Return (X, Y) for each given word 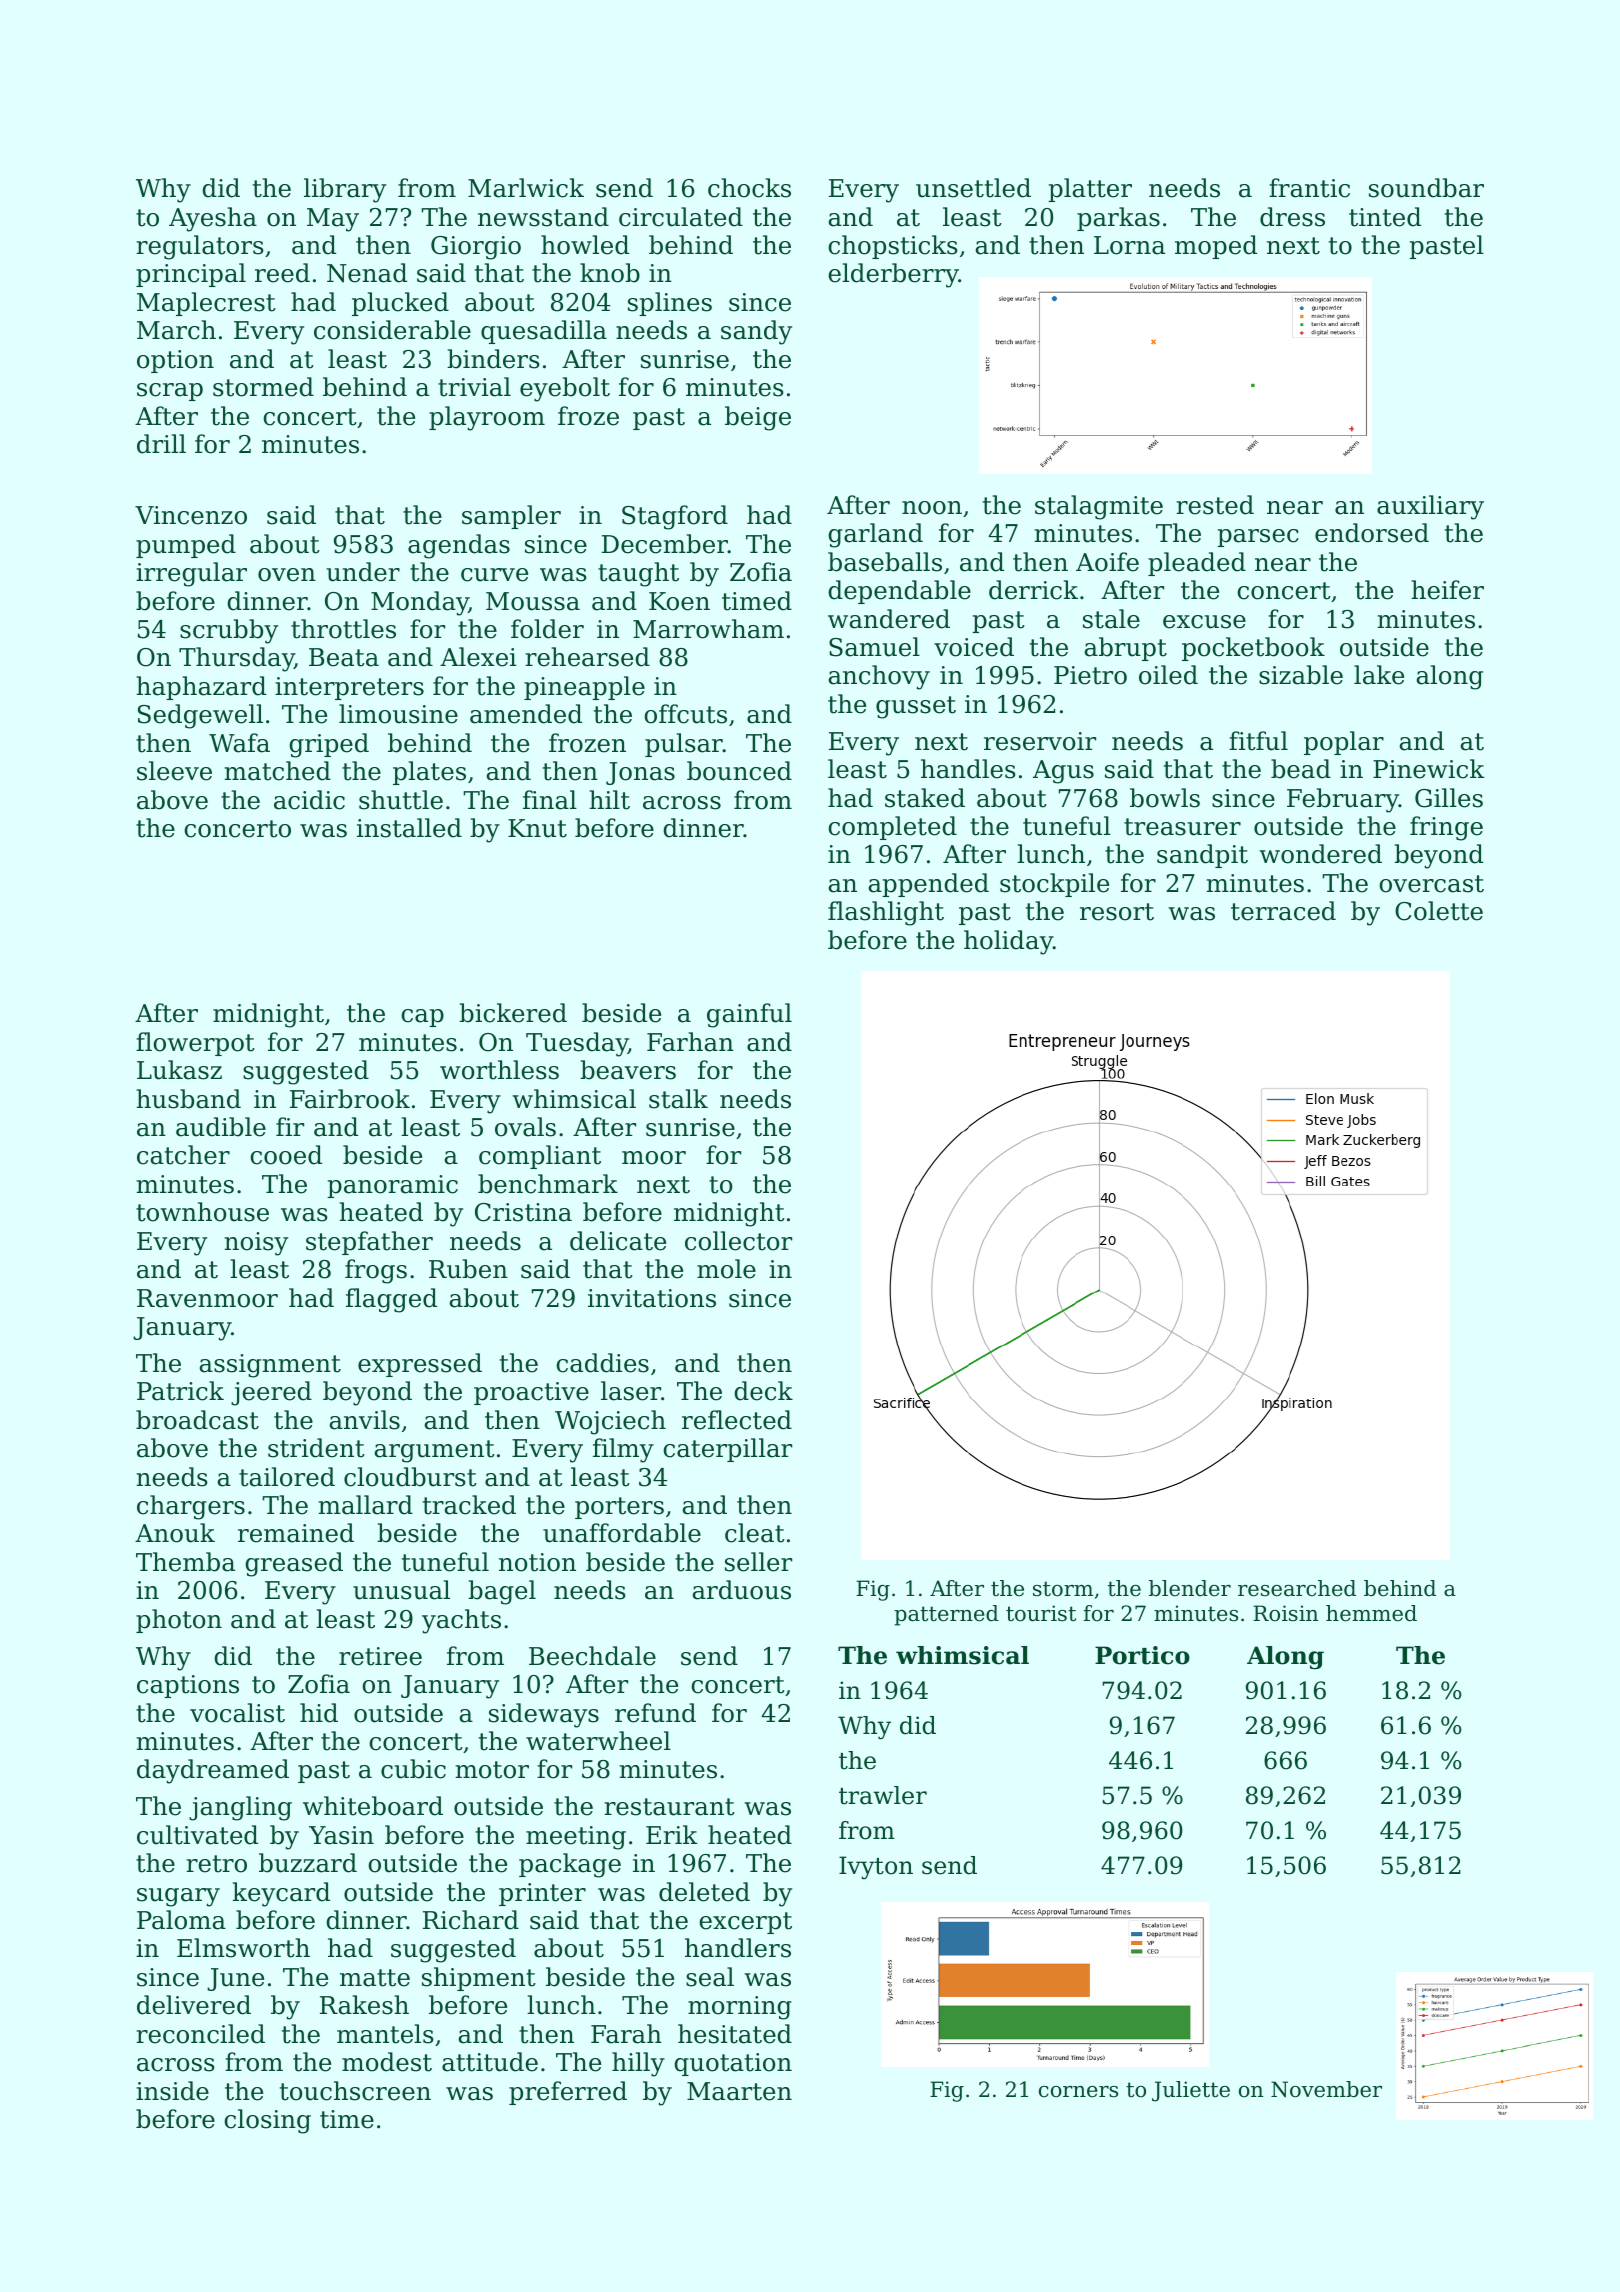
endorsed (1372, 533)
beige (758, 418)
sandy (756, 332)
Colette (1439, 911)
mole (726, 1269)
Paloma (181, 1920)
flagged (391, 1300)
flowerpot (195, 1044)
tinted (1385, 217)
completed (892, 828)
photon (179, 1621)
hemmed (1371, 1613)
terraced (1283, 911)
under (363, 572)
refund (655, 1713)
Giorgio (476, 248)
